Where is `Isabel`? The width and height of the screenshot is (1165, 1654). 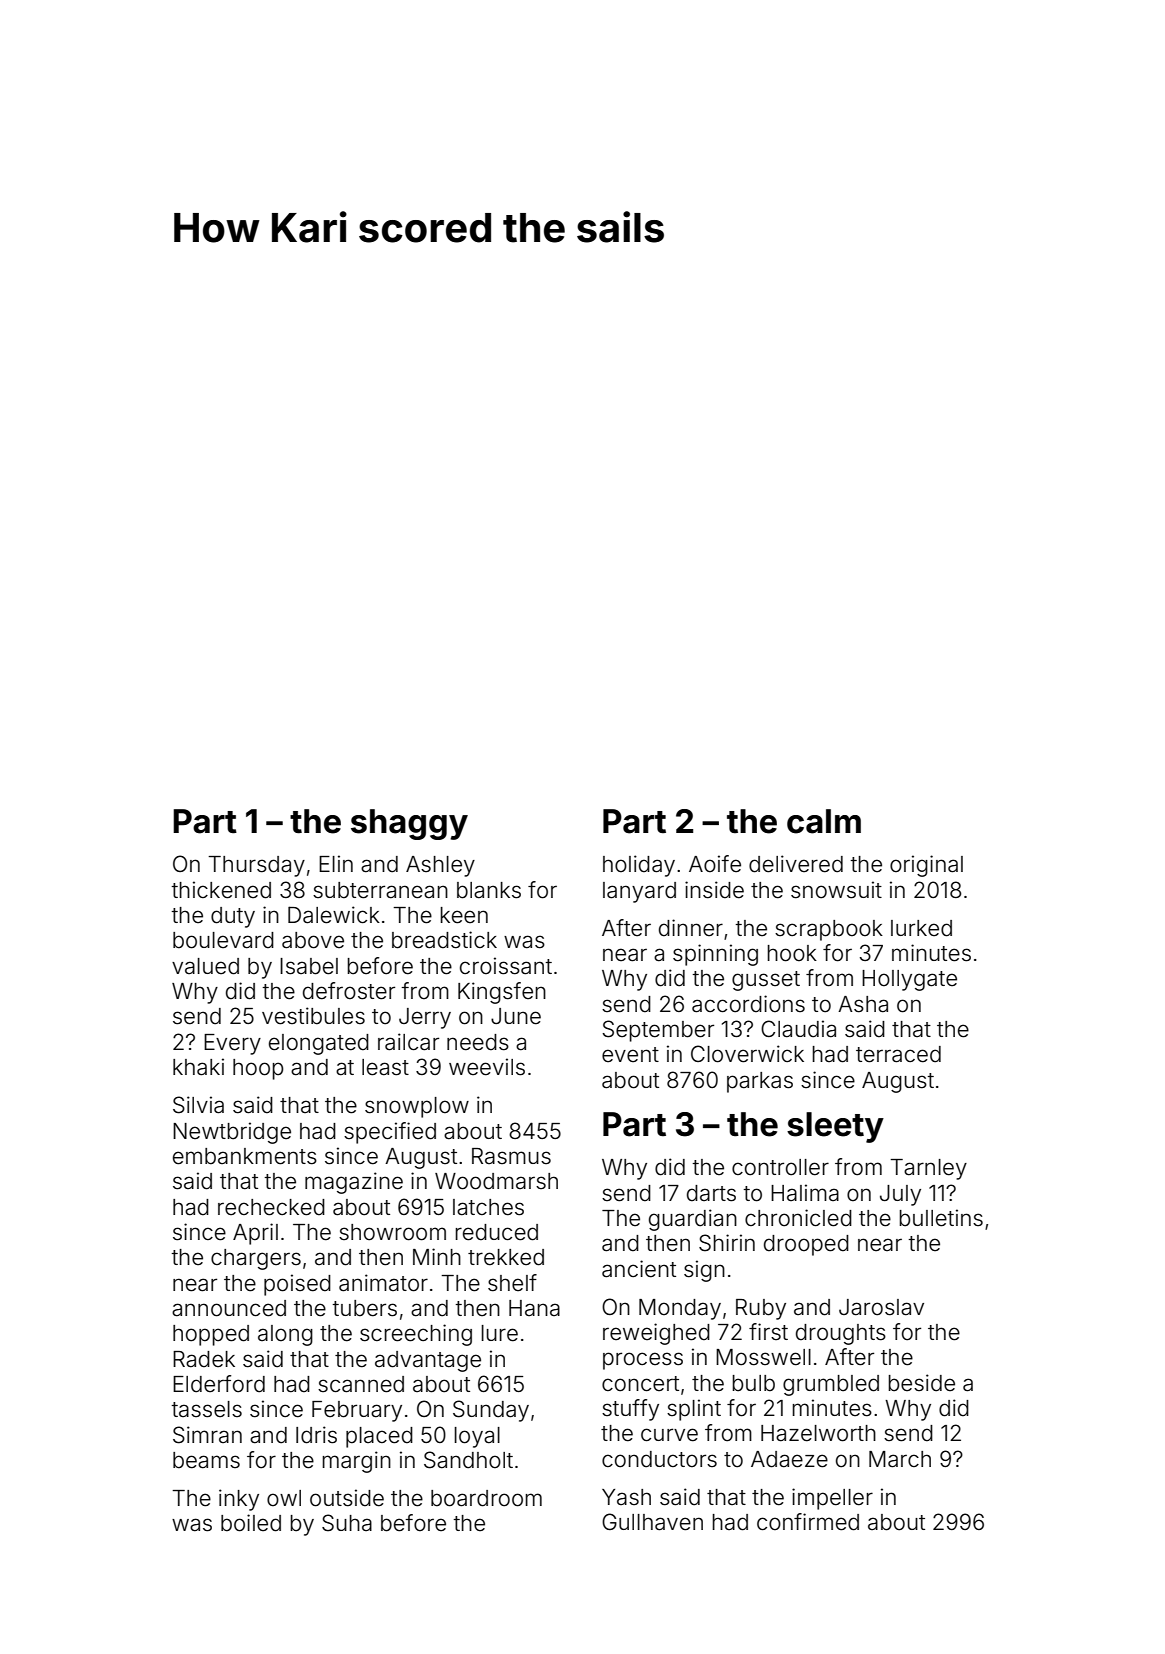
Isabel is located at coordinates (309, 966).
